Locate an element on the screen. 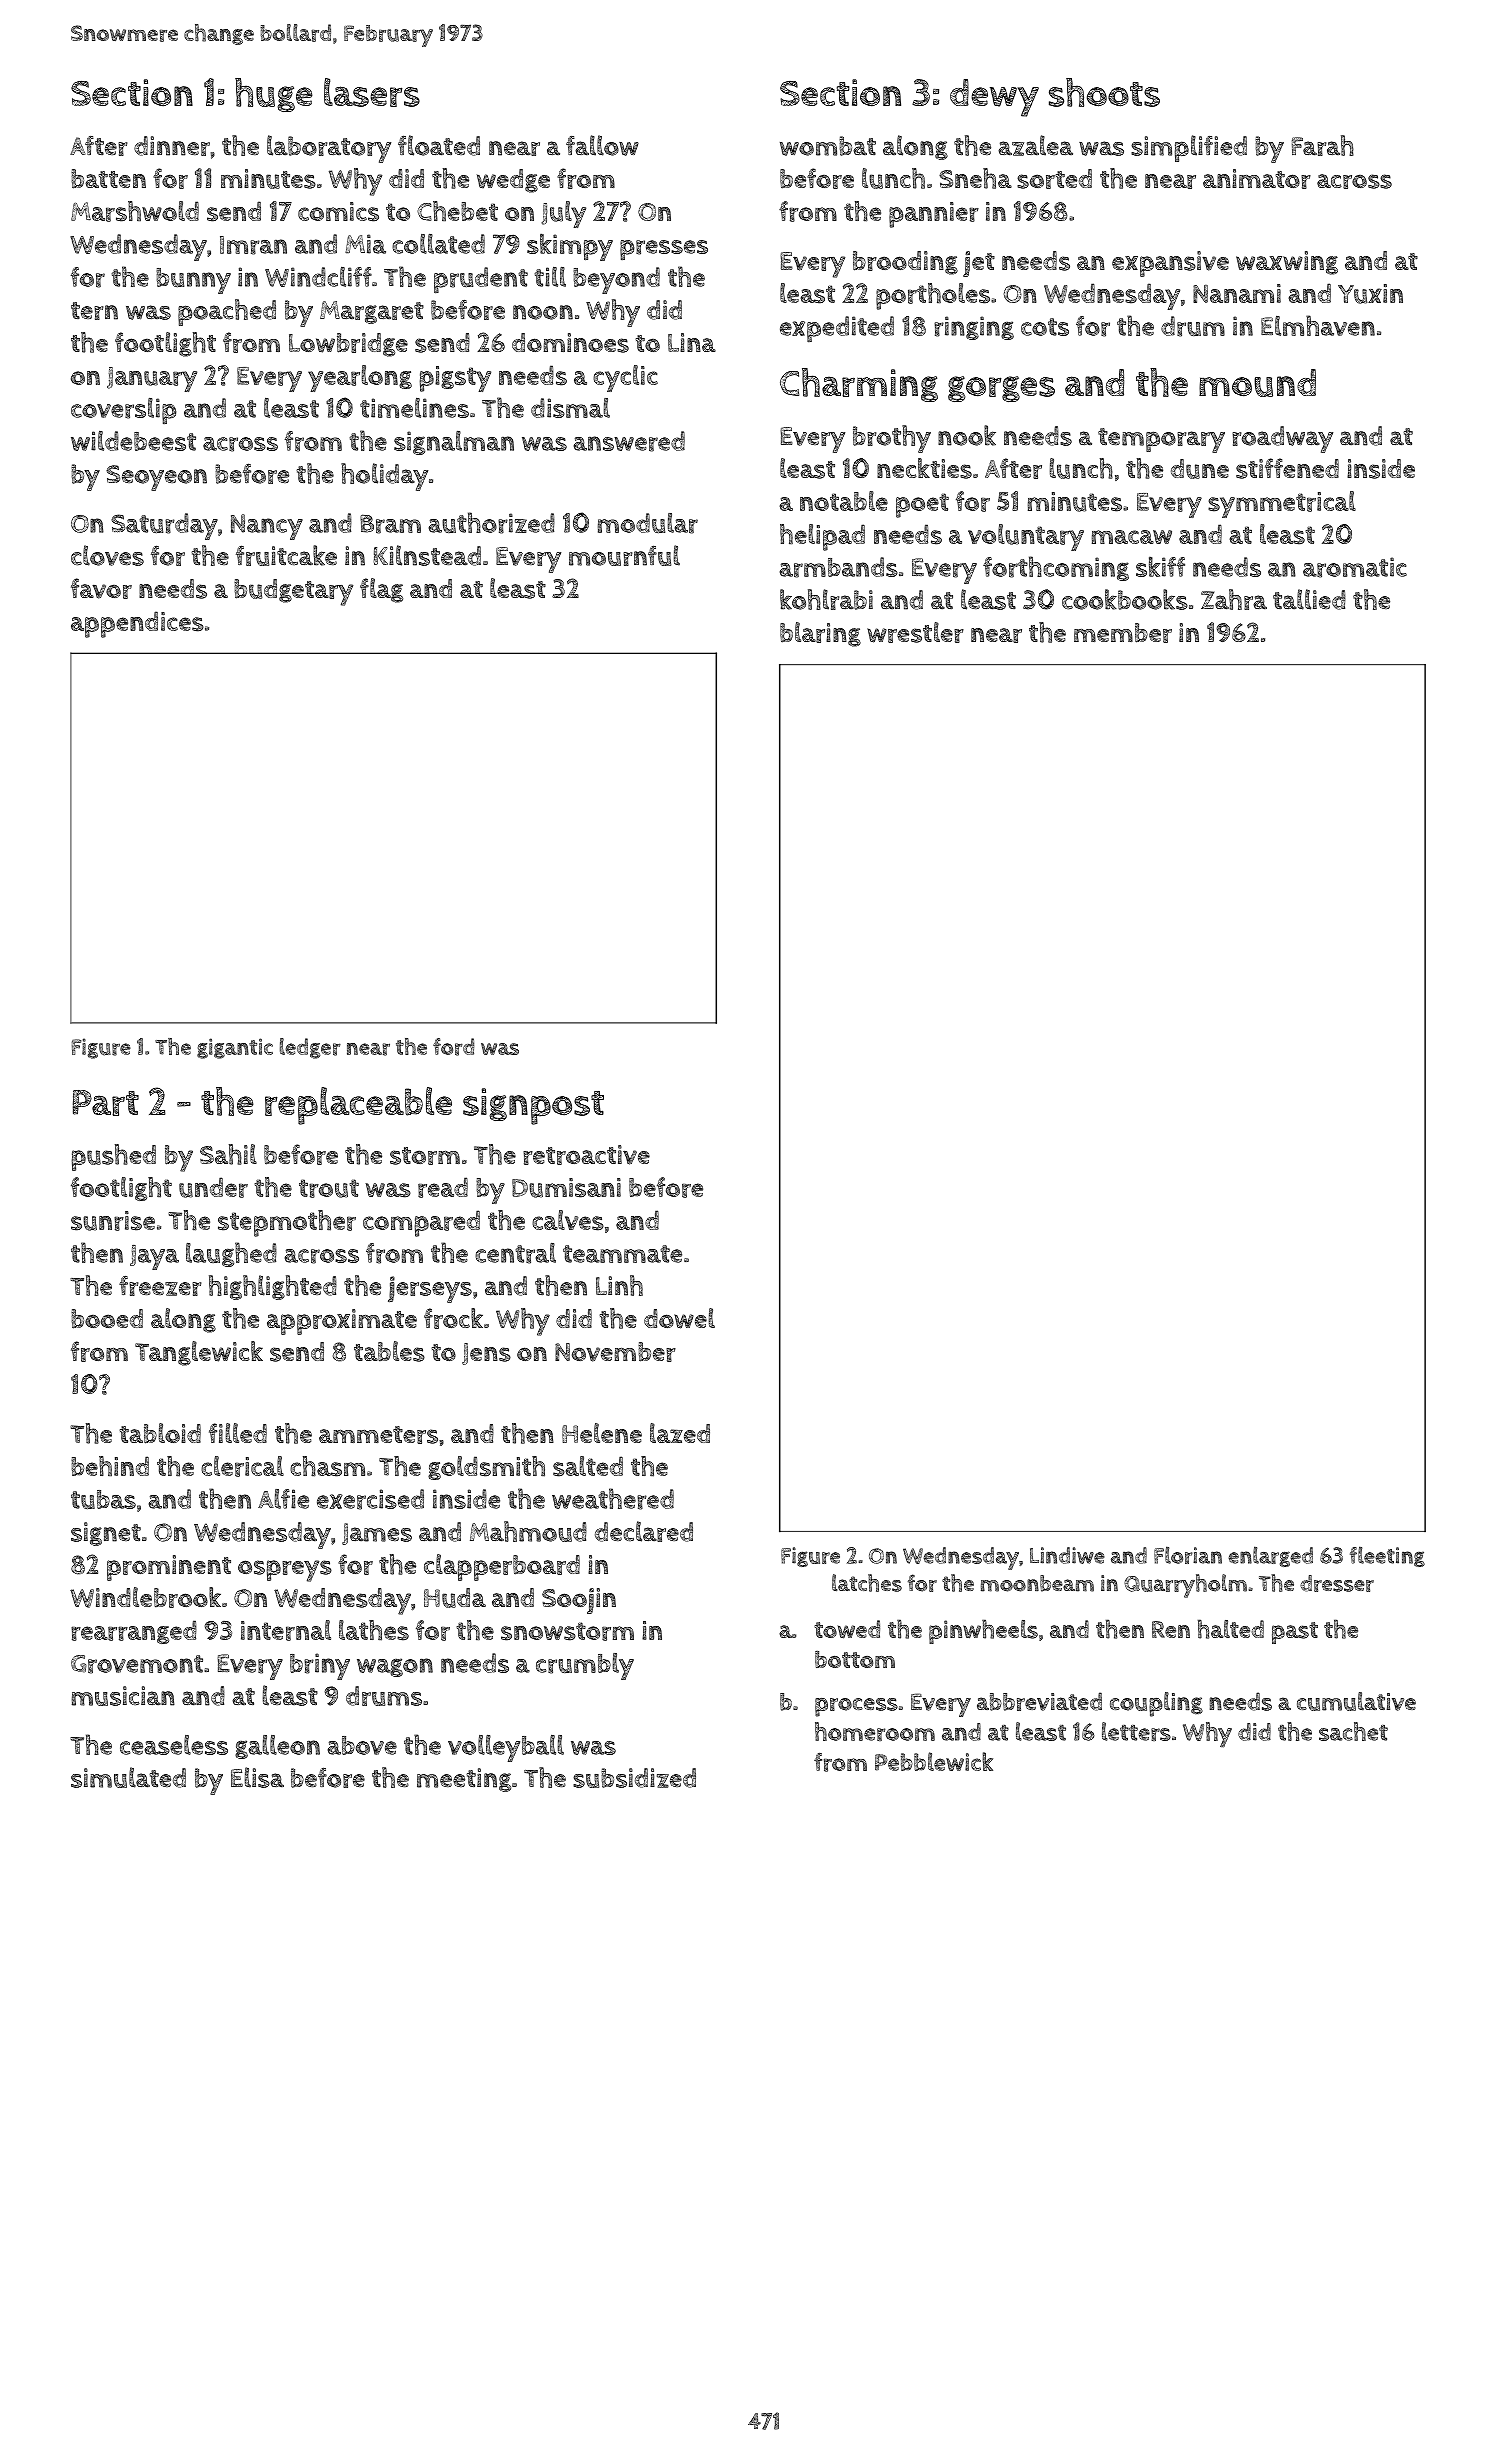 This screenshot has width=1496, height=2464. simulated is located at coordinates (128, 1777).
